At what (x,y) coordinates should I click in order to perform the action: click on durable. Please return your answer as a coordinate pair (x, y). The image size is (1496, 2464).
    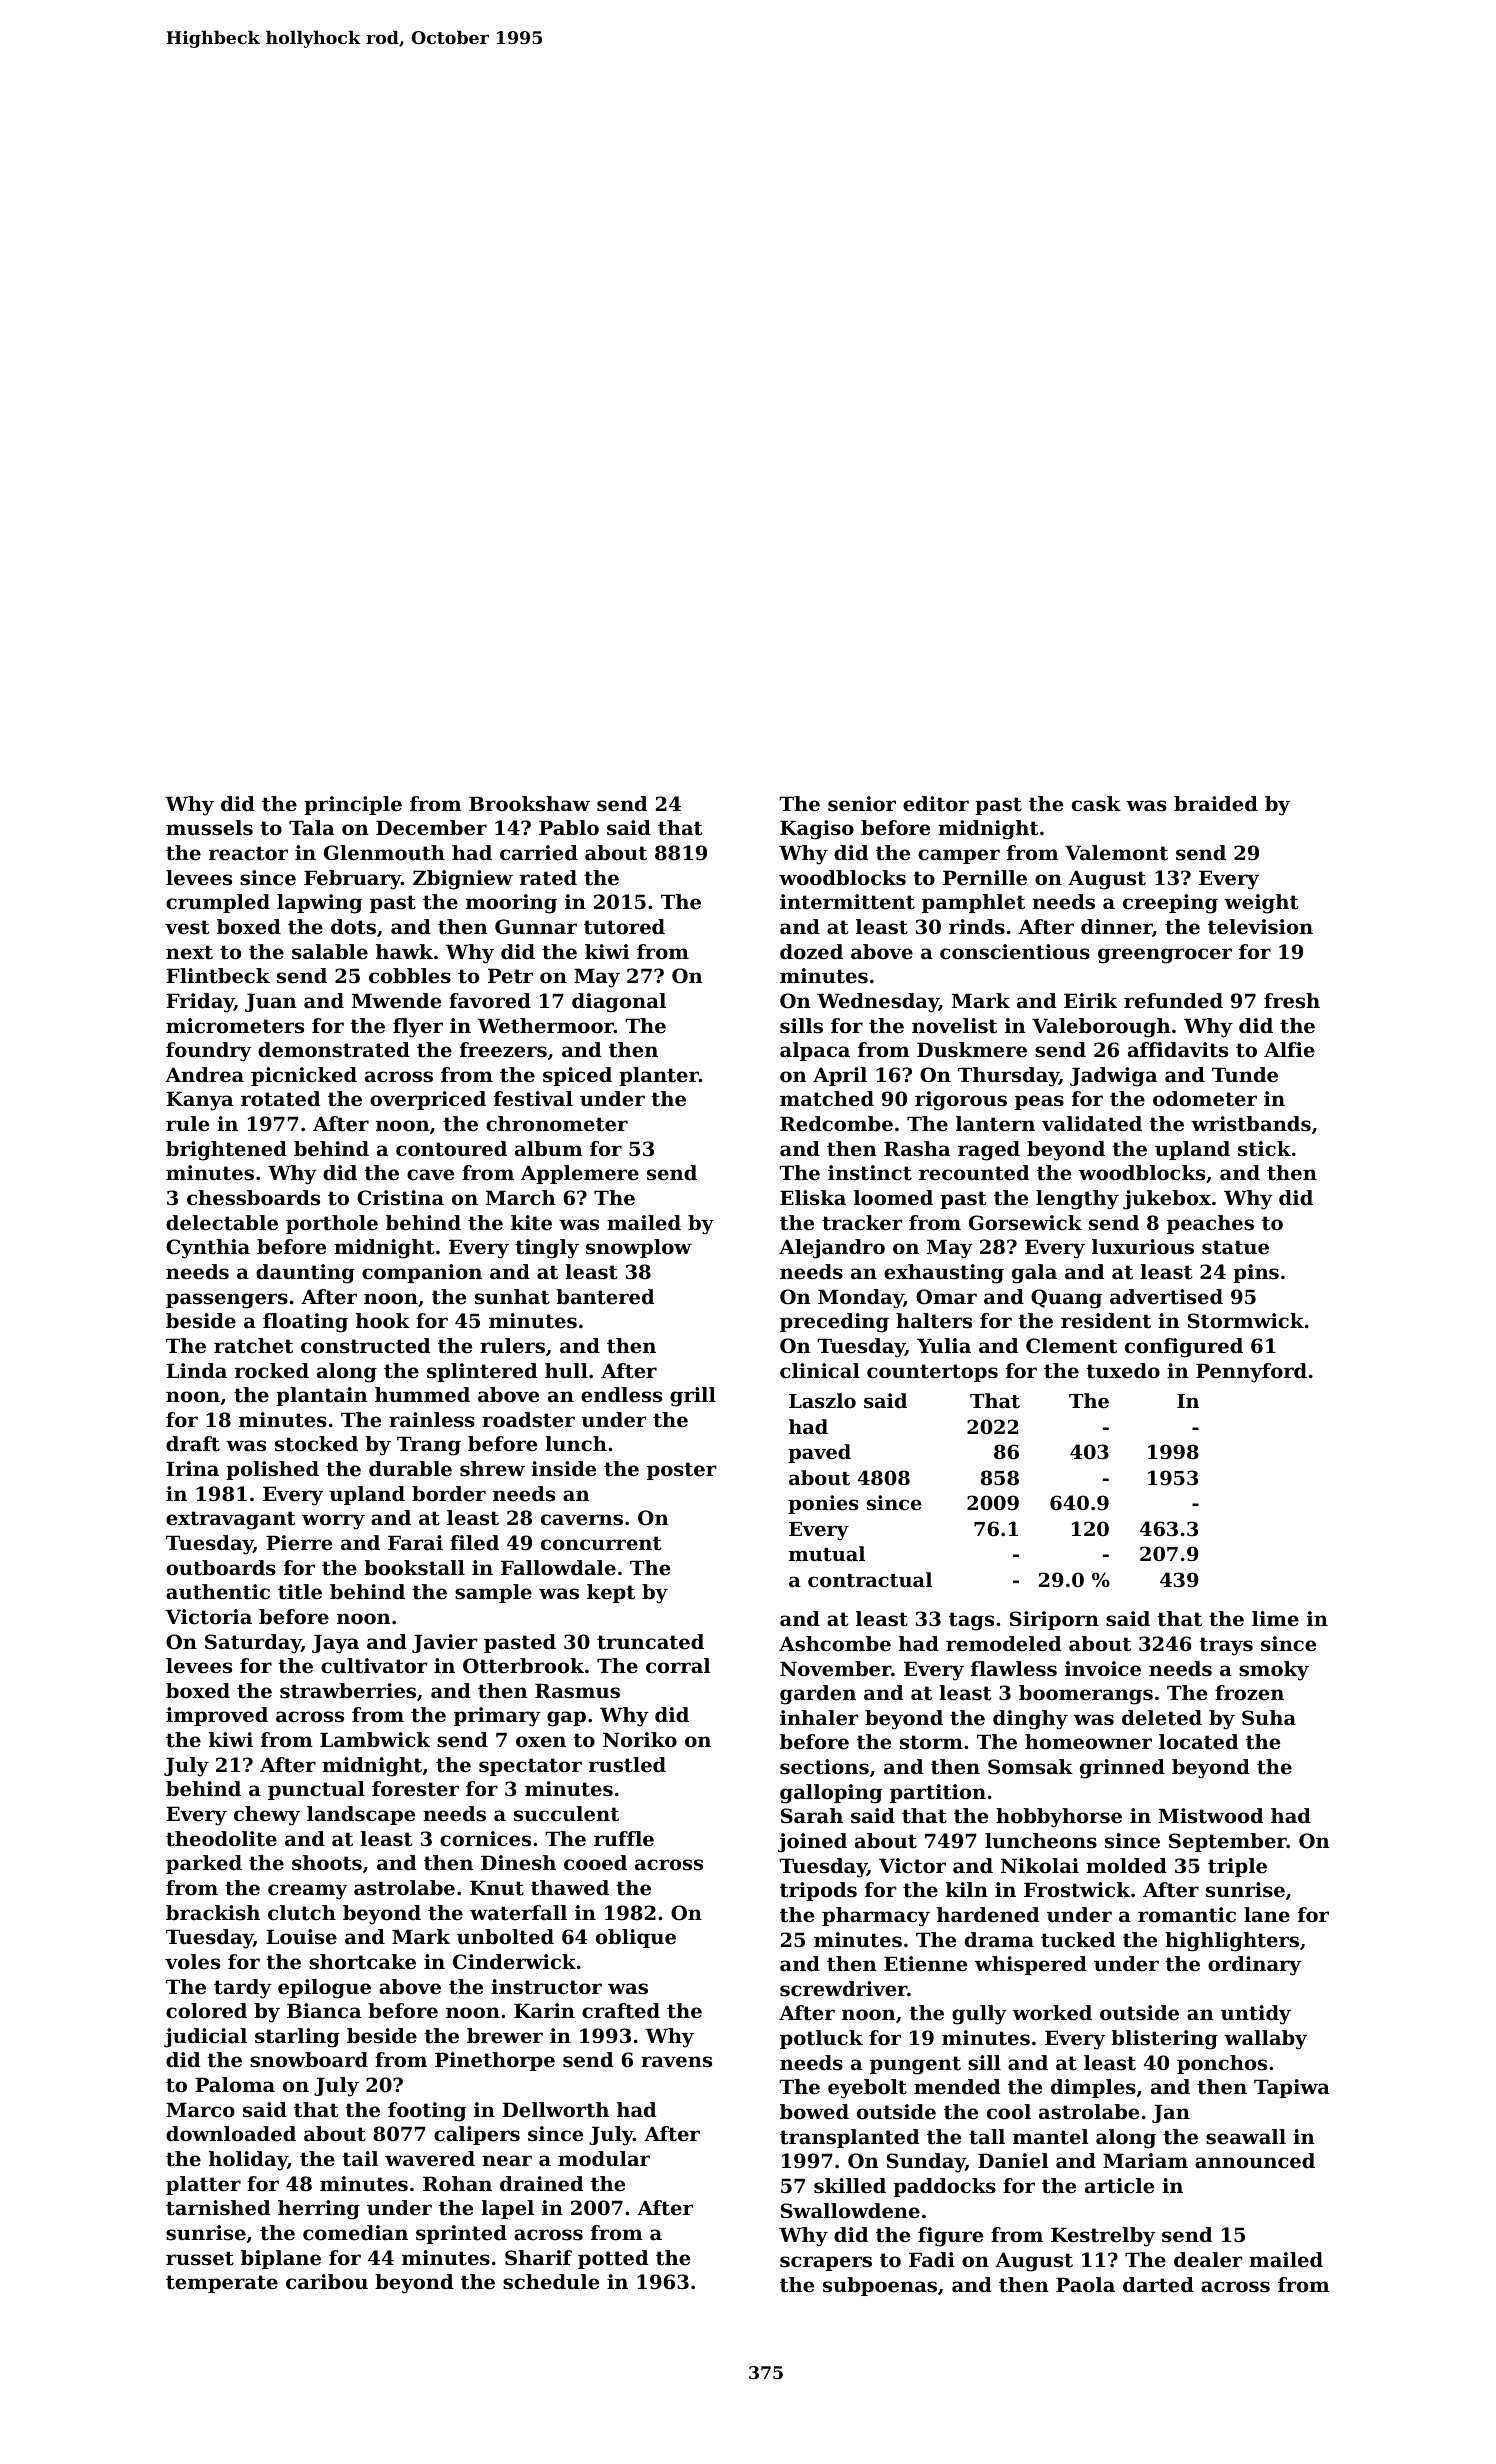
    Looking at the image, I should click on (410, 1469).
